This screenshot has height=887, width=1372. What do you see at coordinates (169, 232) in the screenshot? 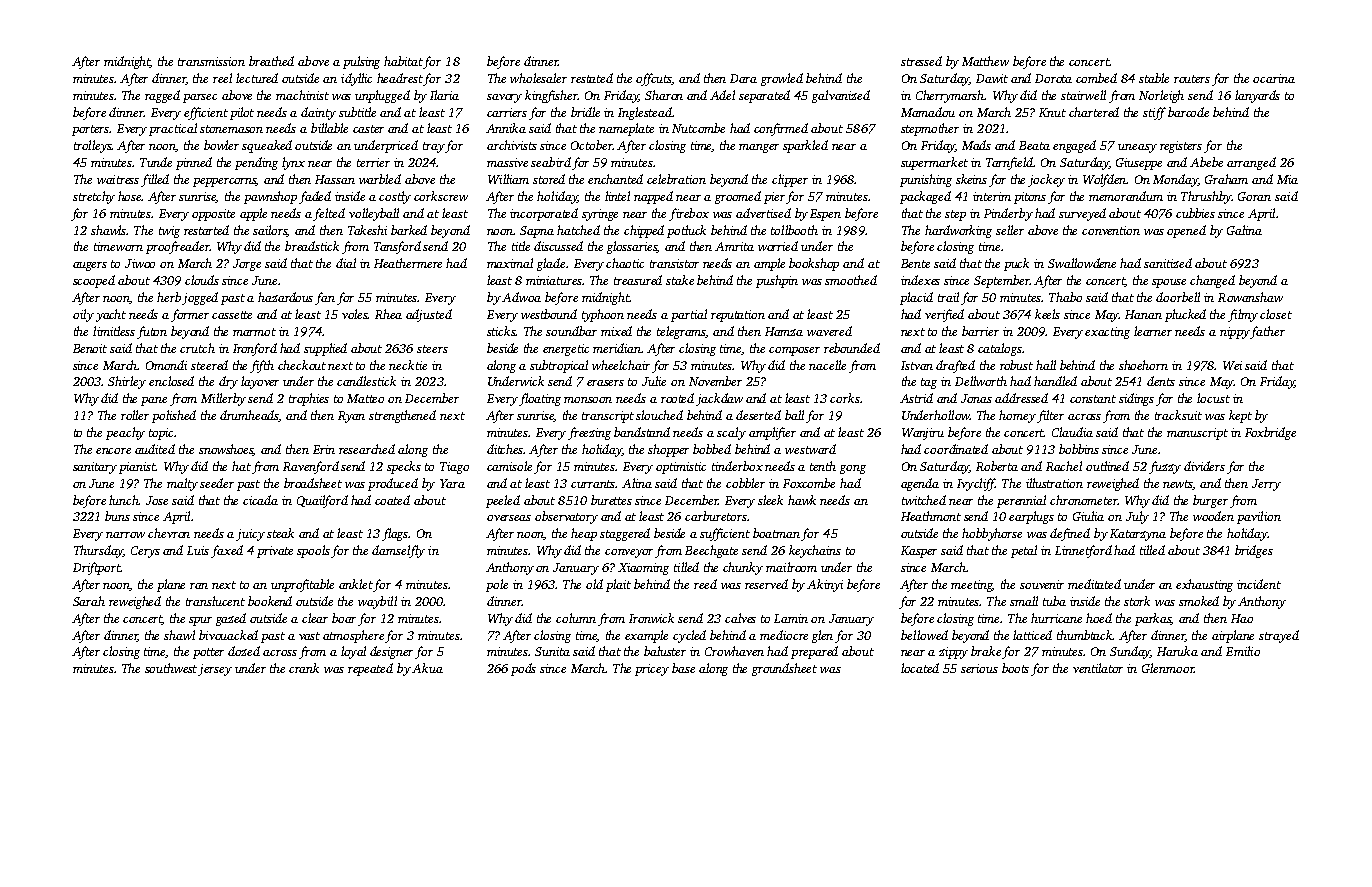
I see `twig` at bounding box center [169, 232].
